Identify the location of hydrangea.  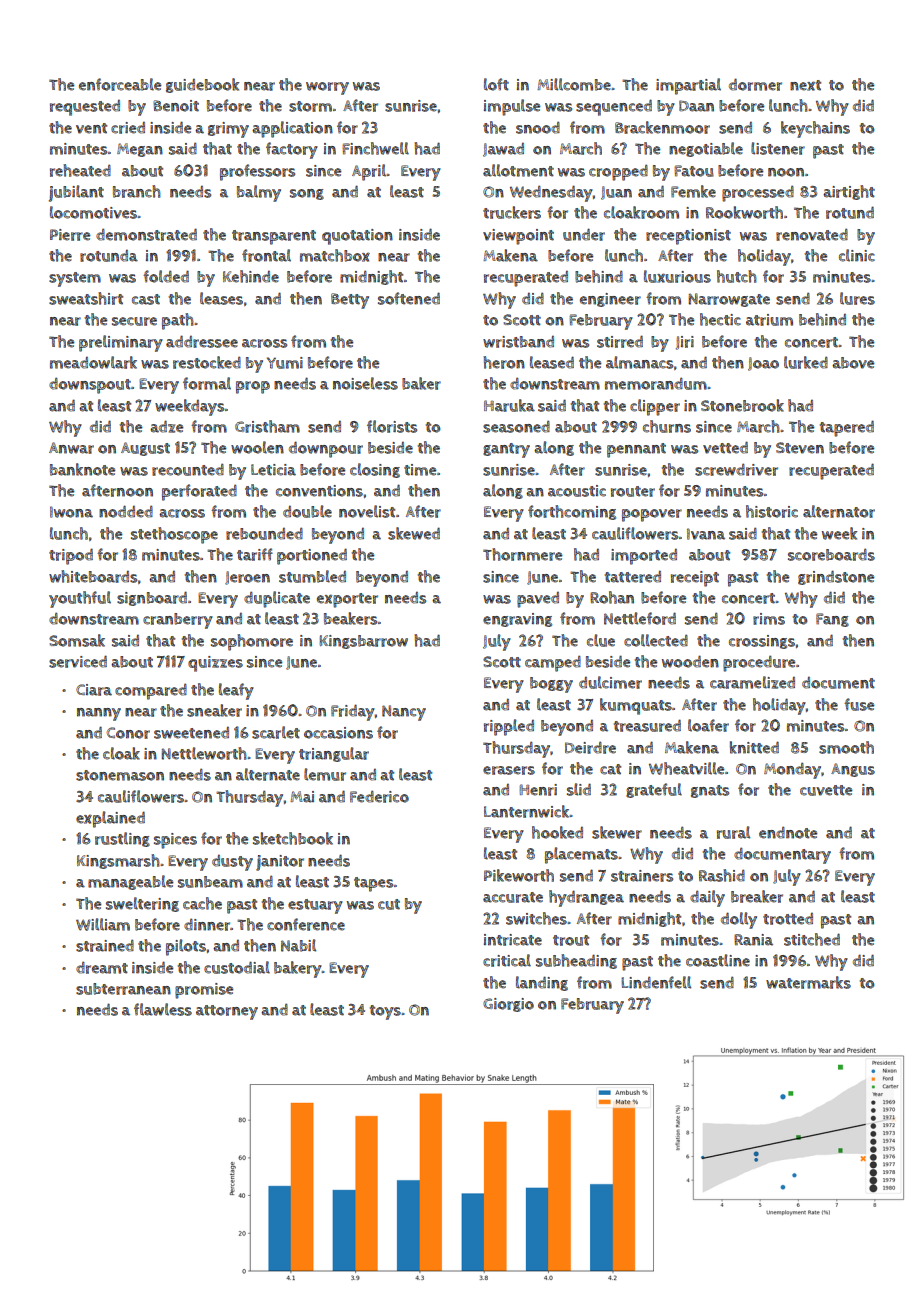
(586, 898).
